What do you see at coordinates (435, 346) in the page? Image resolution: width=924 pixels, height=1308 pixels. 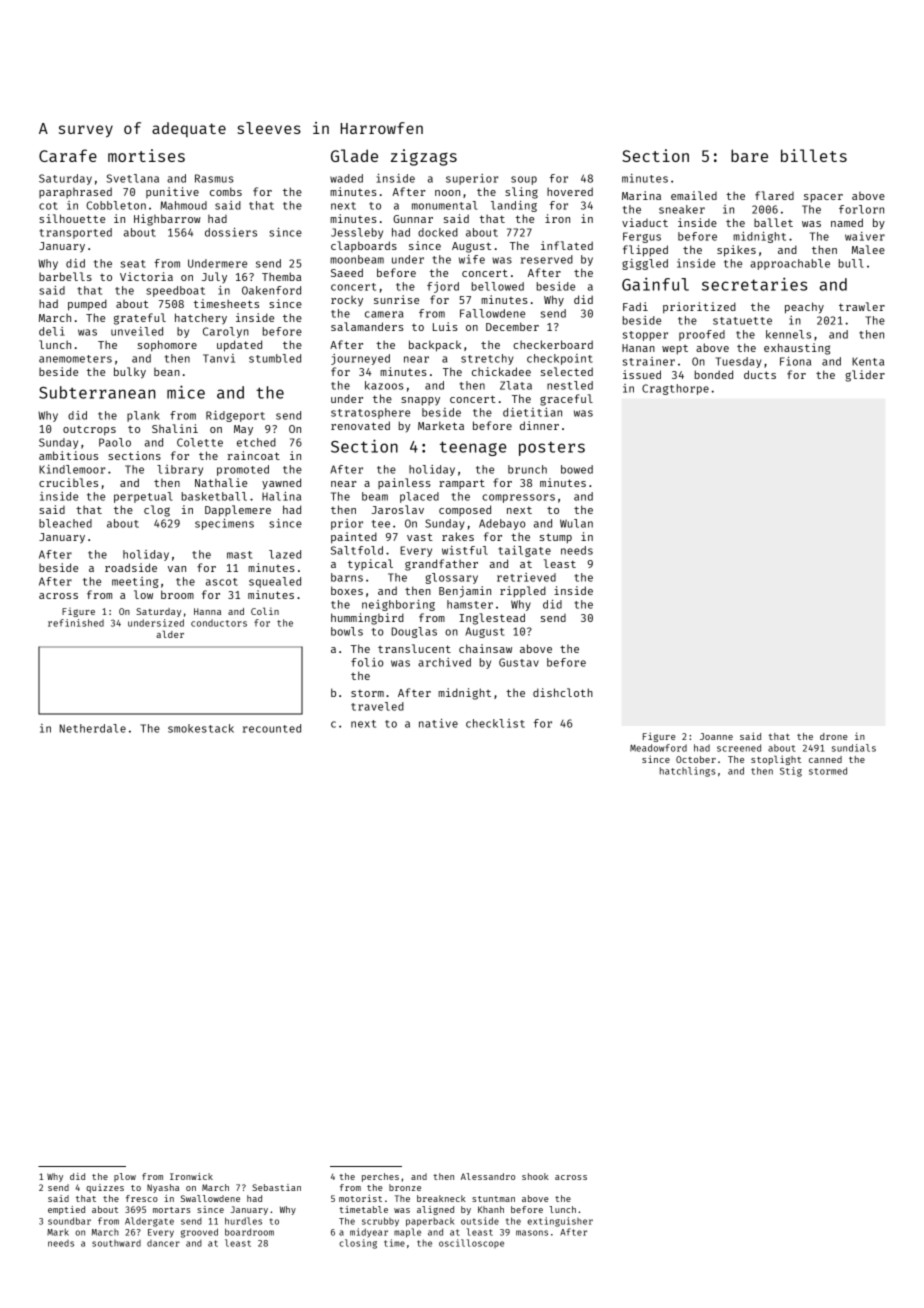 I see `backpack` at bounding box center [435, 346].
